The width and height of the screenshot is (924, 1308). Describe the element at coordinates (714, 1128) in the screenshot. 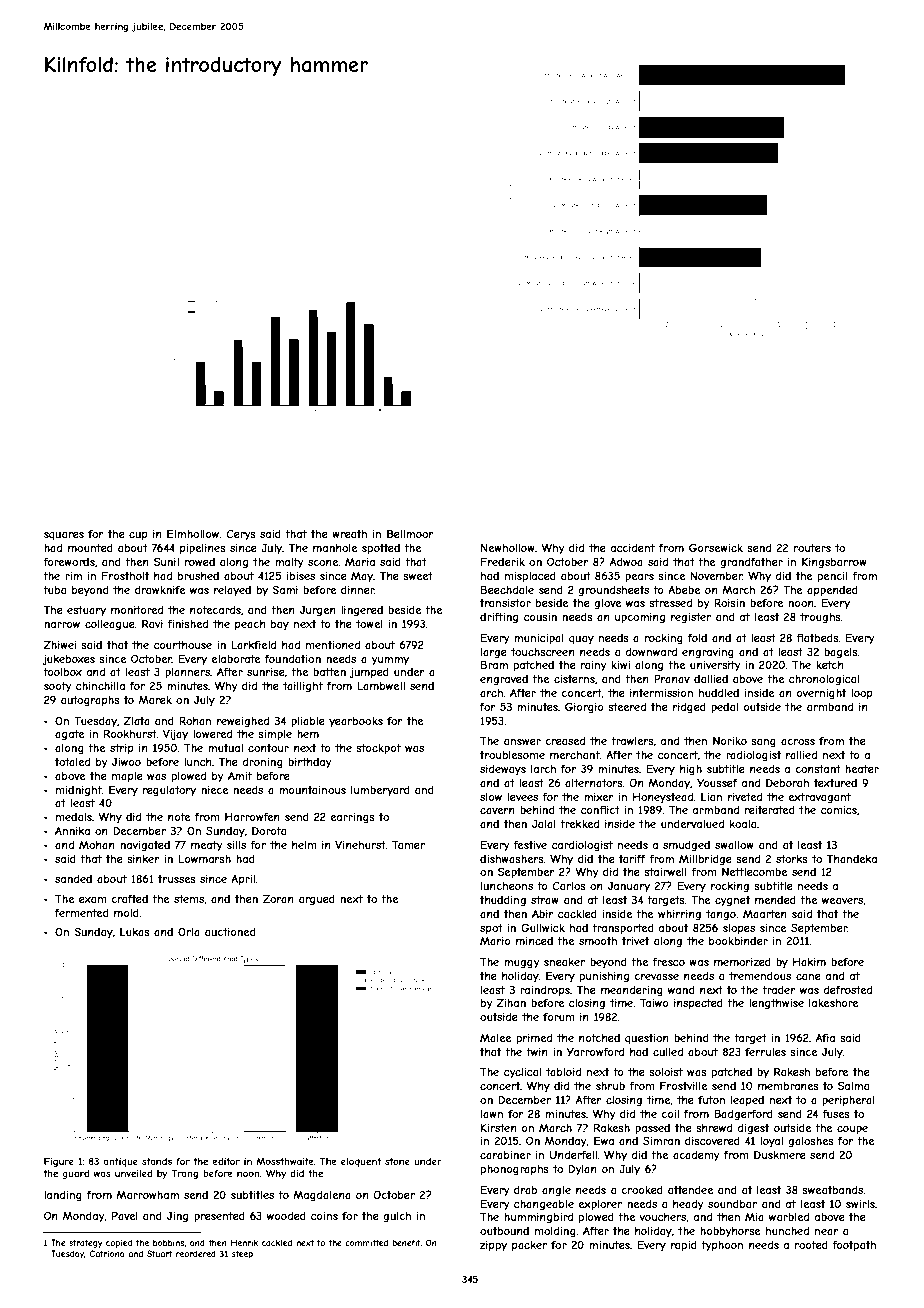

I see `shrewd` at that location.
